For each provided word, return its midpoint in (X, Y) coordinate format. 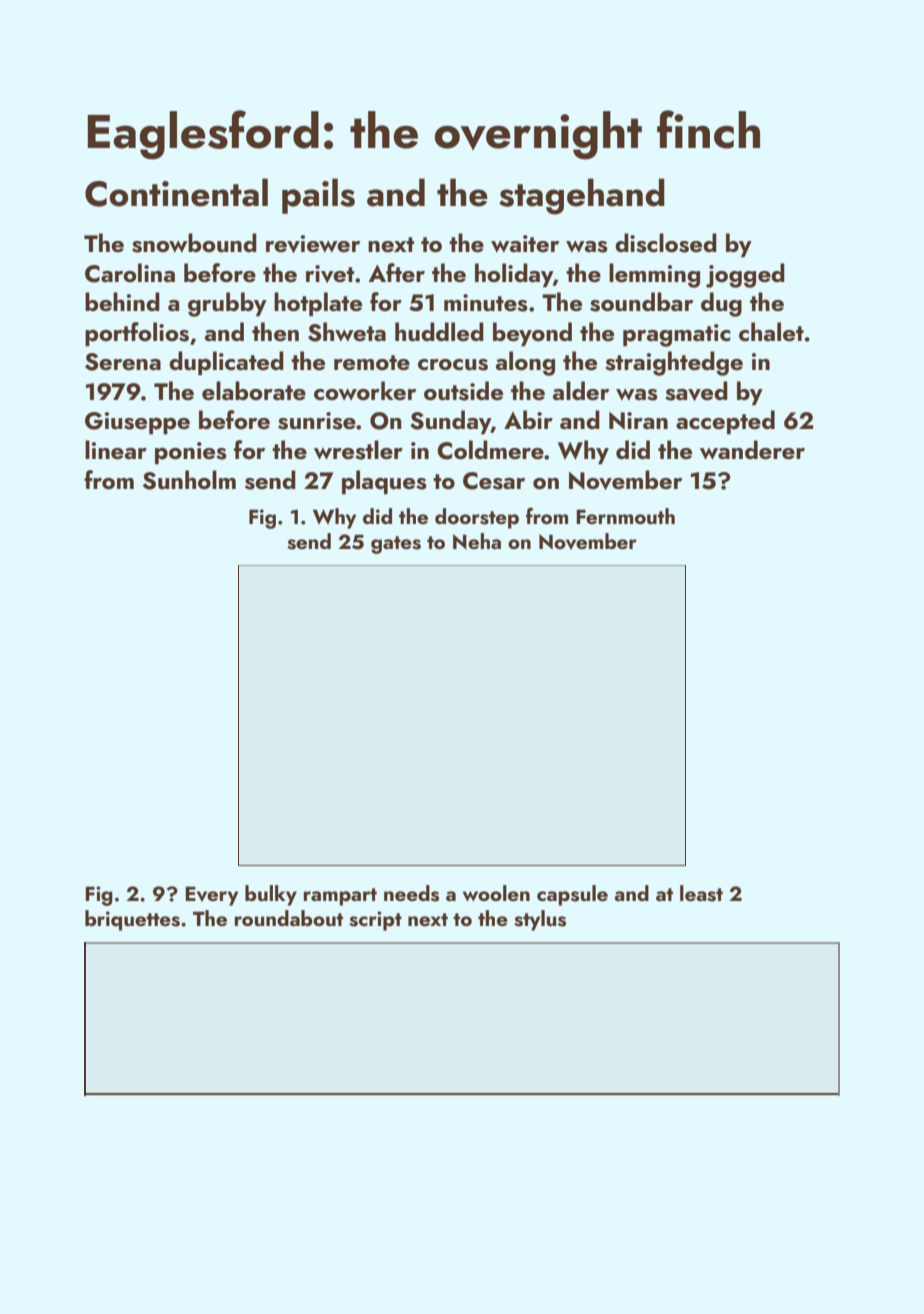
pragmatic (677, 335)
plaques (384, 482)
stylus (540, 920)
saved (696, 391)
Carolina (130, 273)
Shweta (347, 332)
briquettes (132, 920)
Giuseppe (137, 423)
